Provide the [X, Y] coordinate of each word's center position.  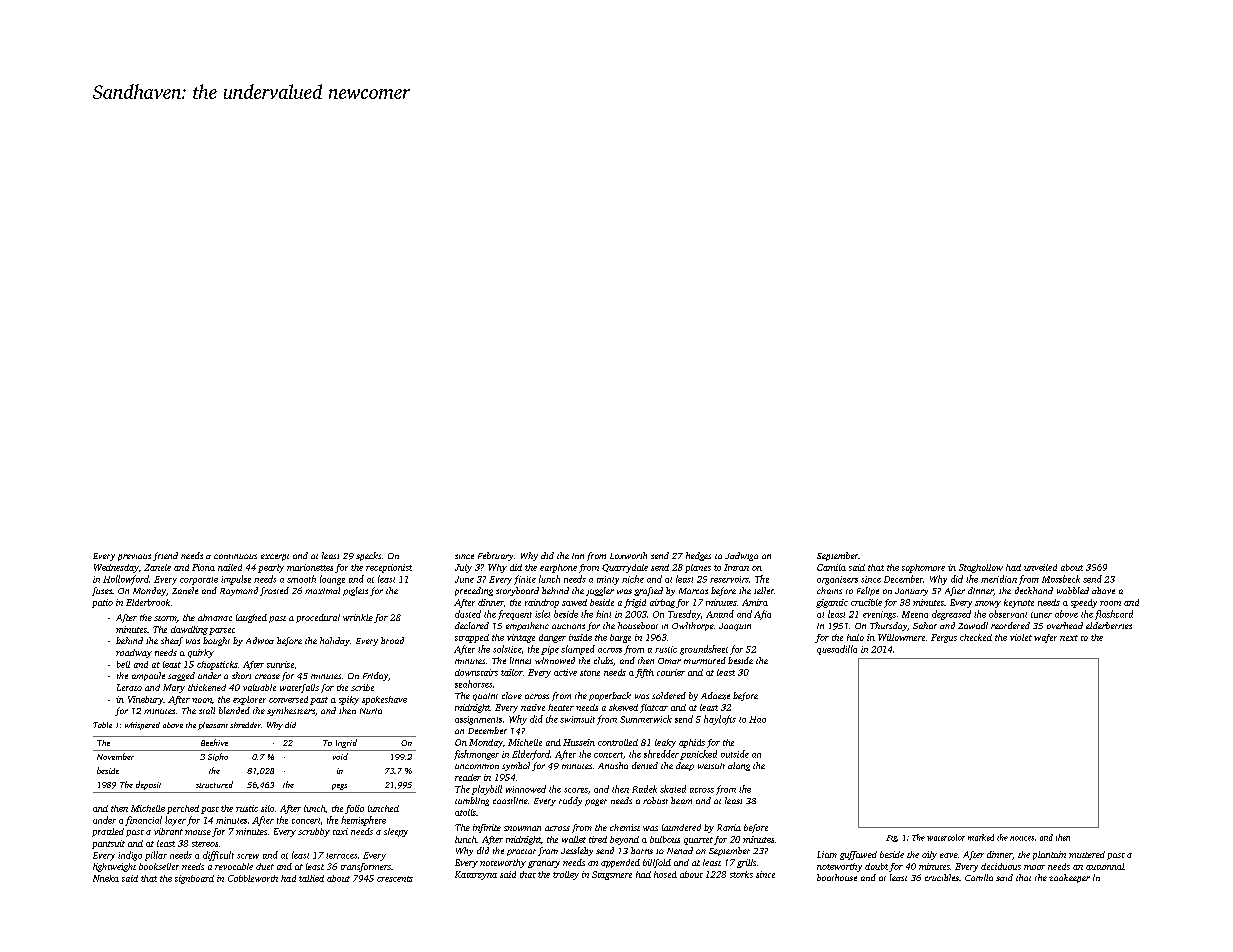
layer [175, 821]
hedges [698, 556]
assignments [478, 720]
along [739, 766]
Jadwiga [741, 556]
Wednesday [116, 568]
